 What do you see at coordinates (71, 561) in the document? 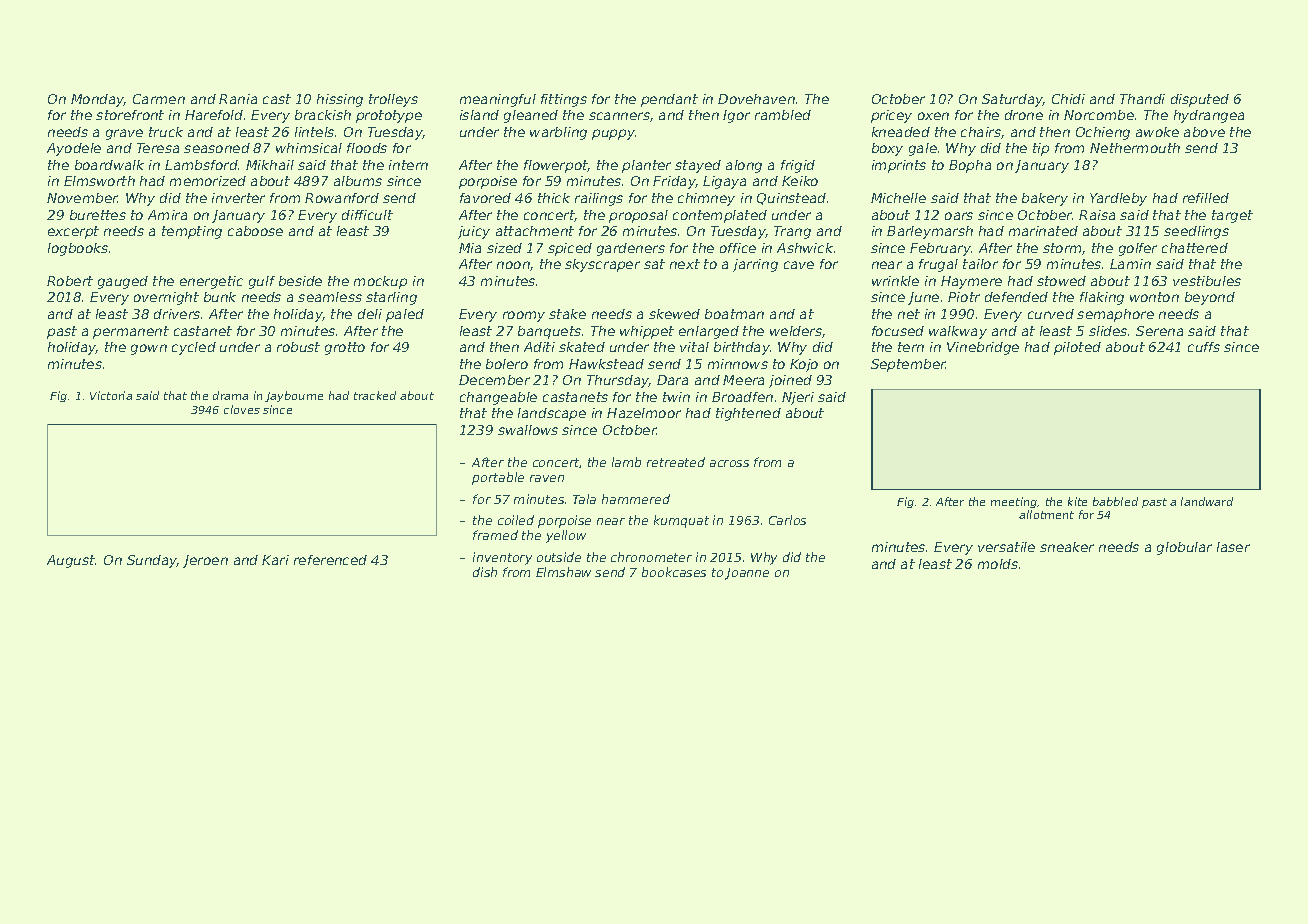
I see `August` at bounding box center [71, 561].
